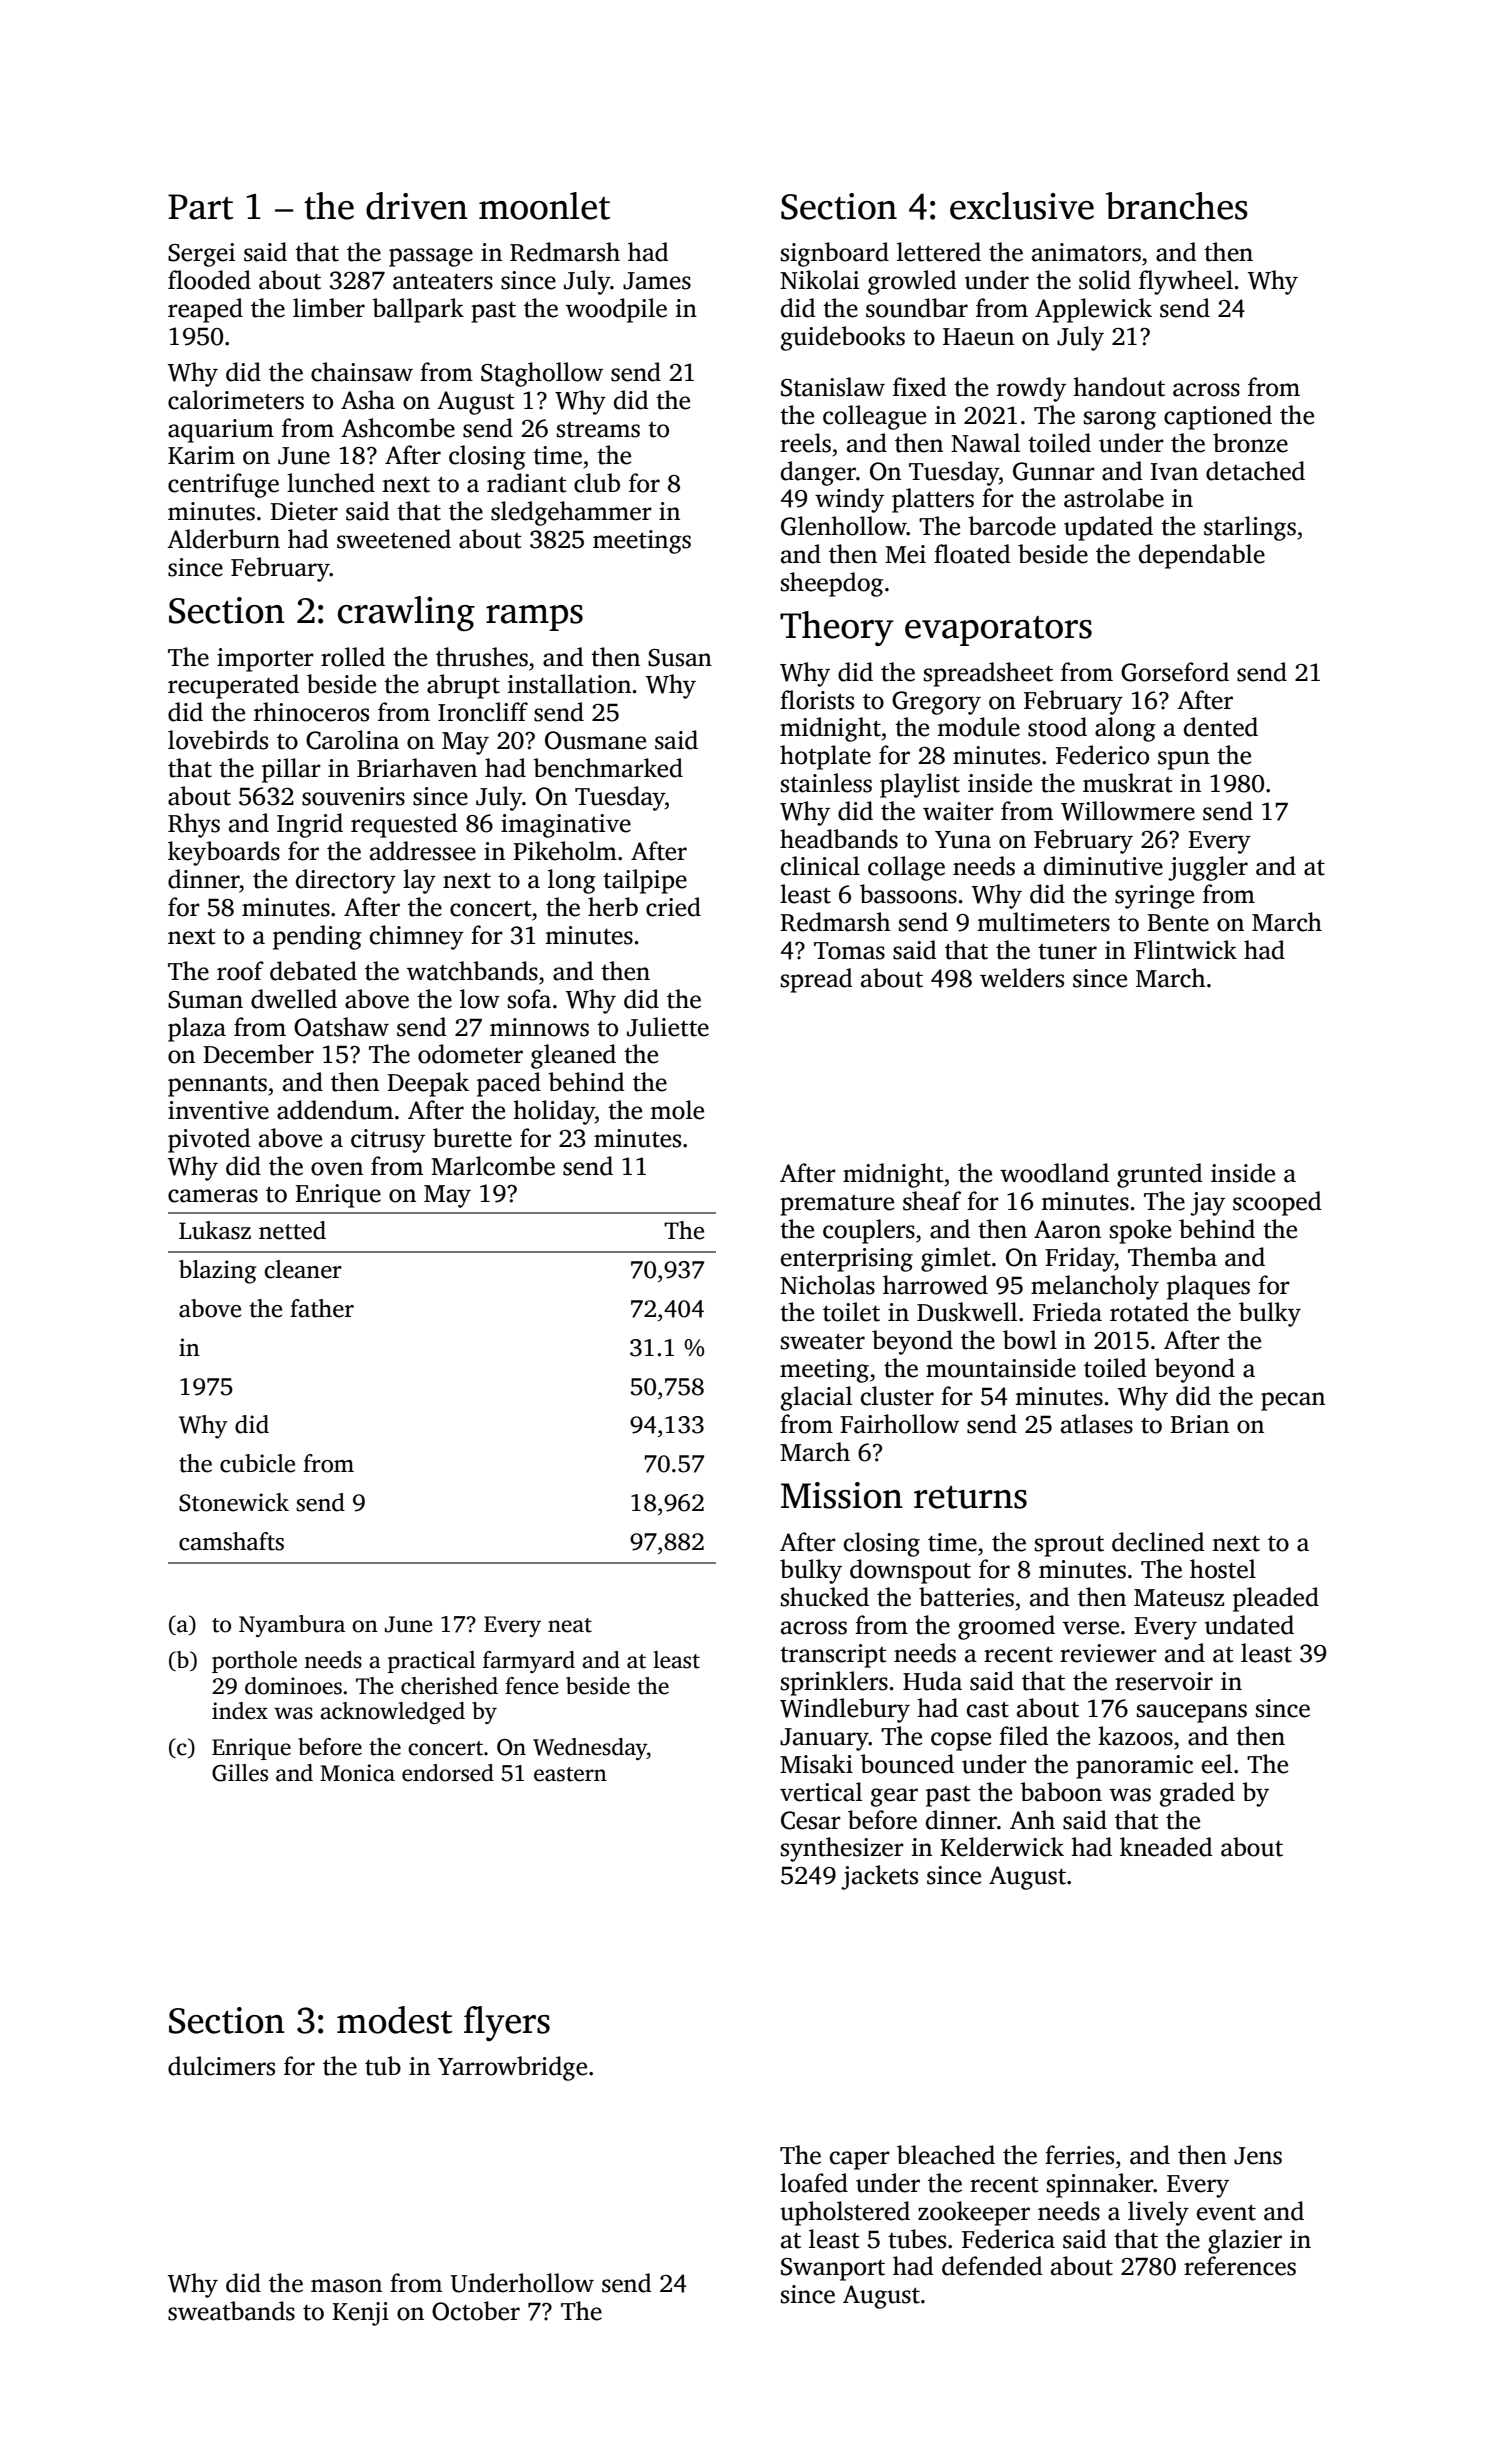  I want to click on neat, so click(570, 1625).
